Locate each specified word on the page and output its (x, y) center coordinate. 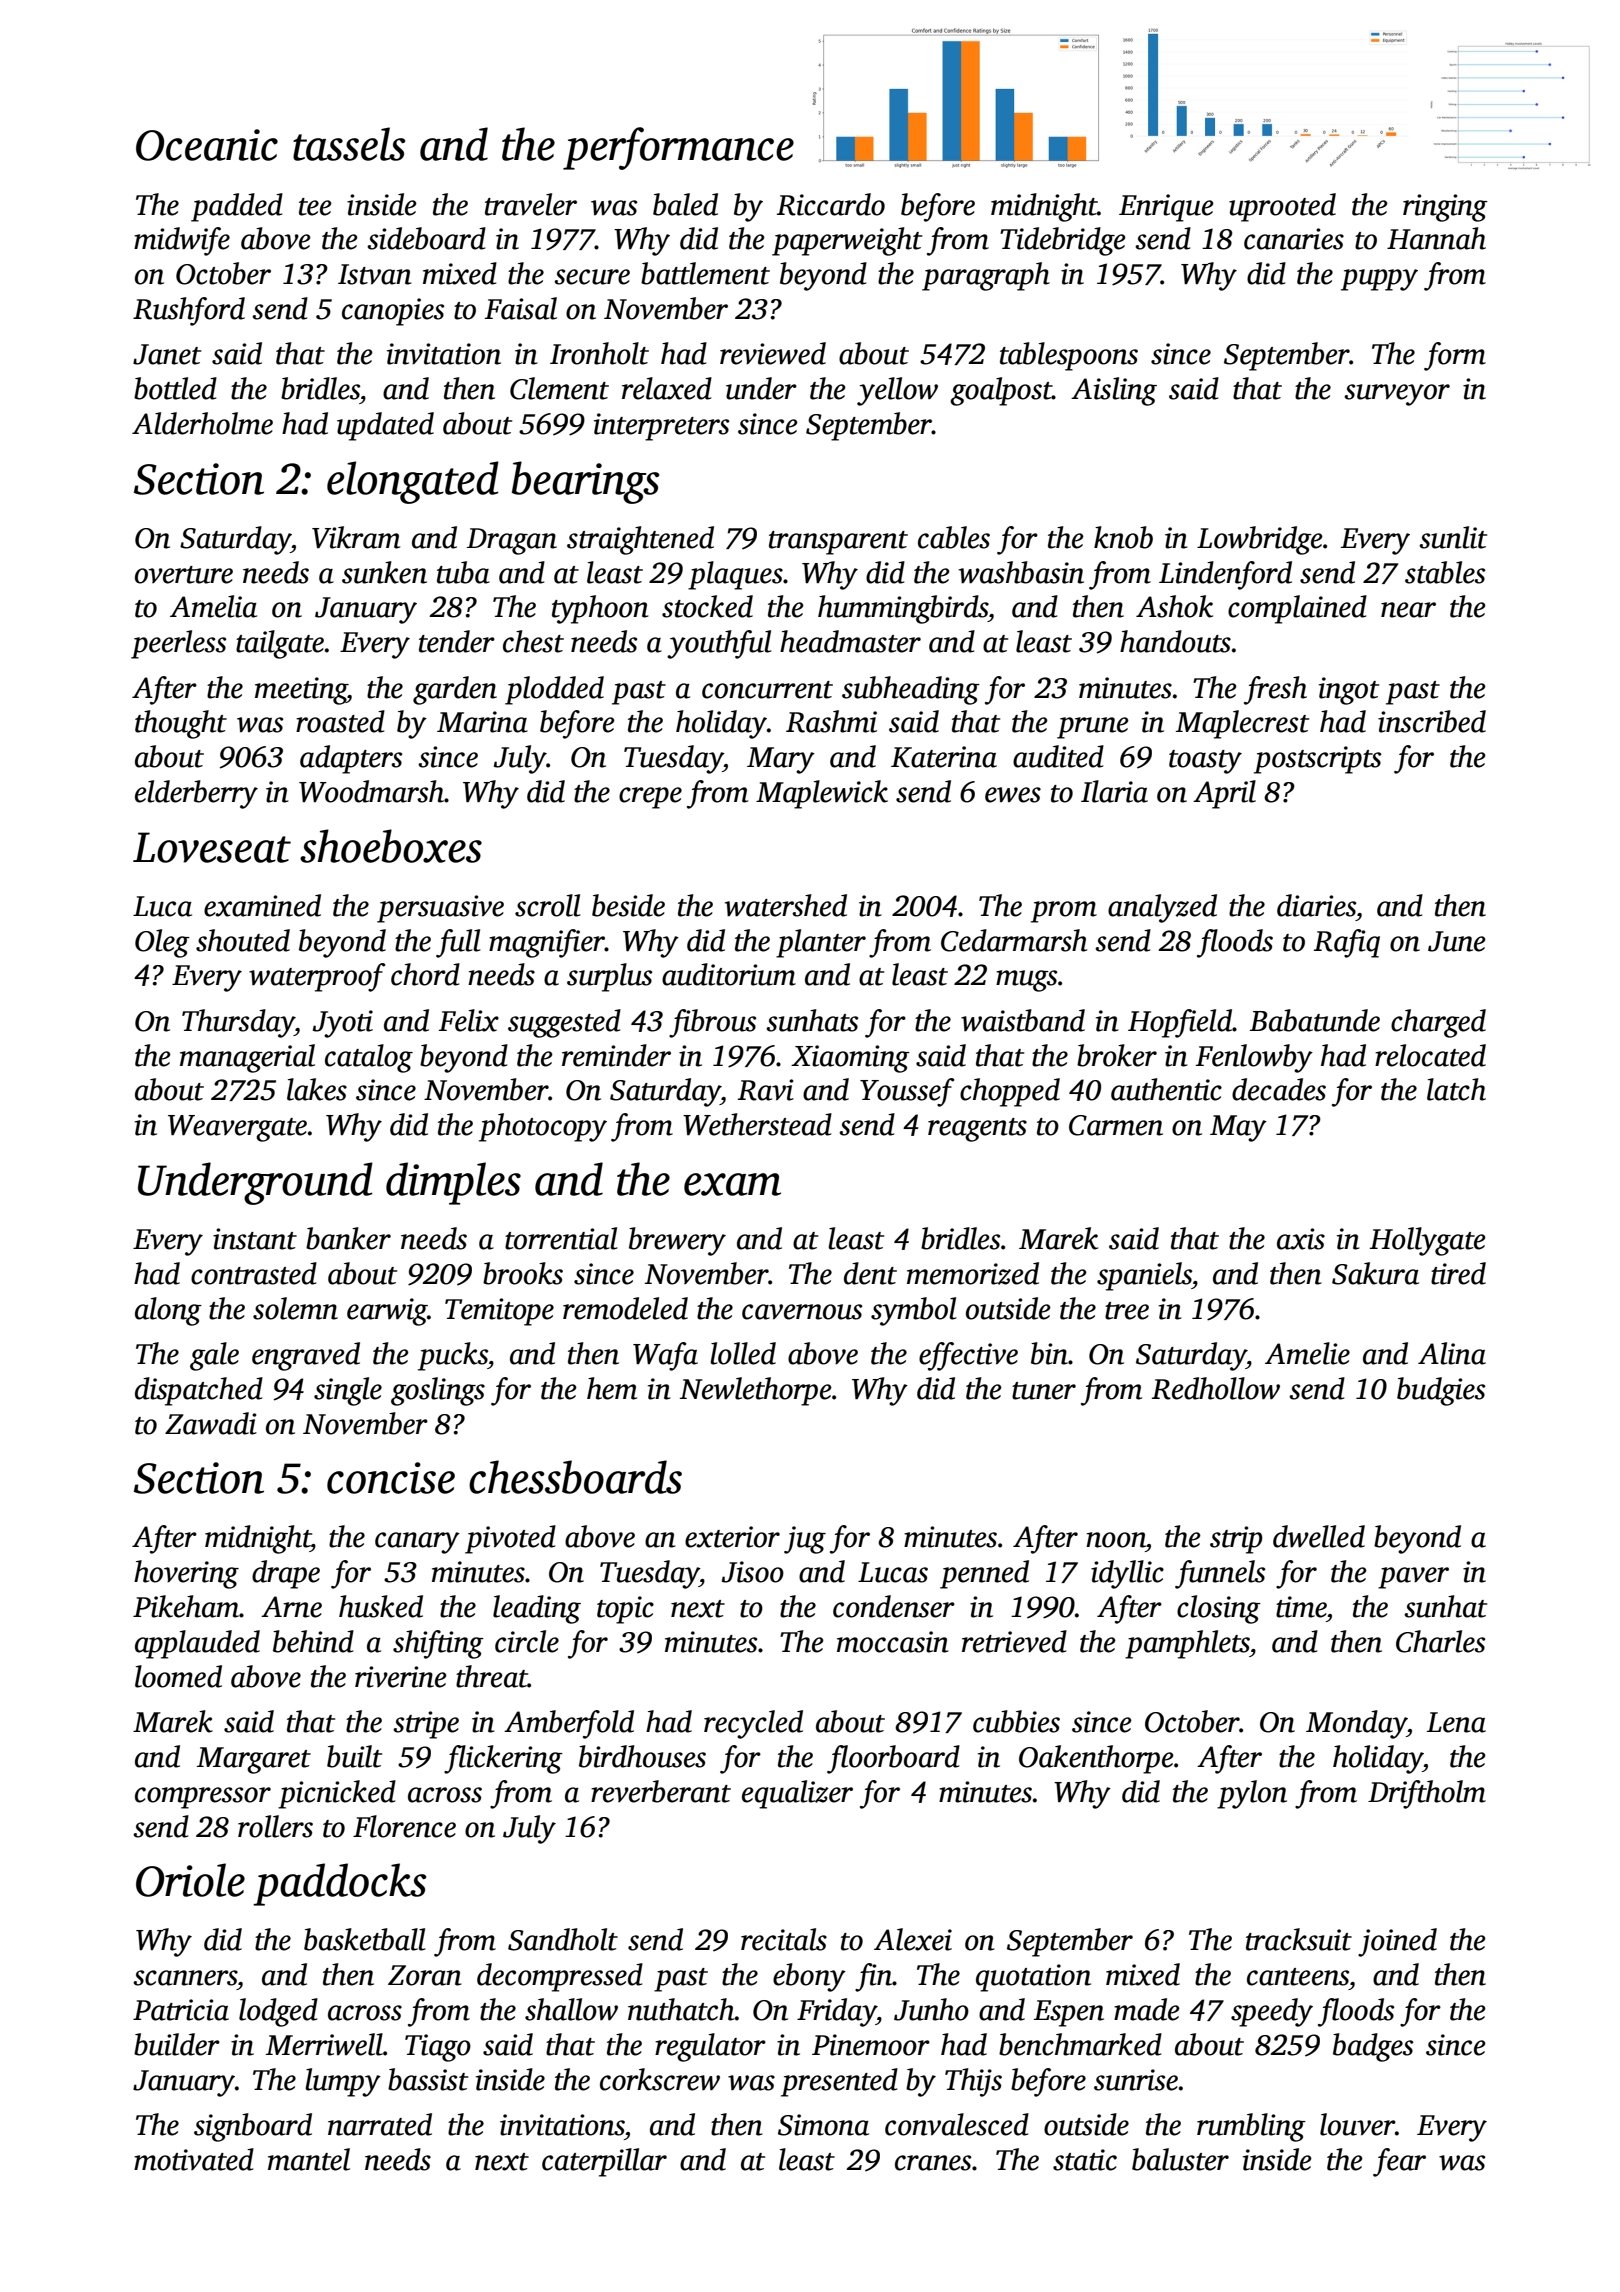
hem (612, 1388)
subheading (911, 690)
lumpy (343, 2082)
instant (255, 1239)
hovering (186, 1574)
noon (1116, 1540)
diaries (1316, 905)
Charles (1441, 1641)
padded (237, 207)
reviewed (773, 353)
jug (805, 1540)
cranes (933, 2163)
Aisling (1114, 391)
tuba (463, 572)
